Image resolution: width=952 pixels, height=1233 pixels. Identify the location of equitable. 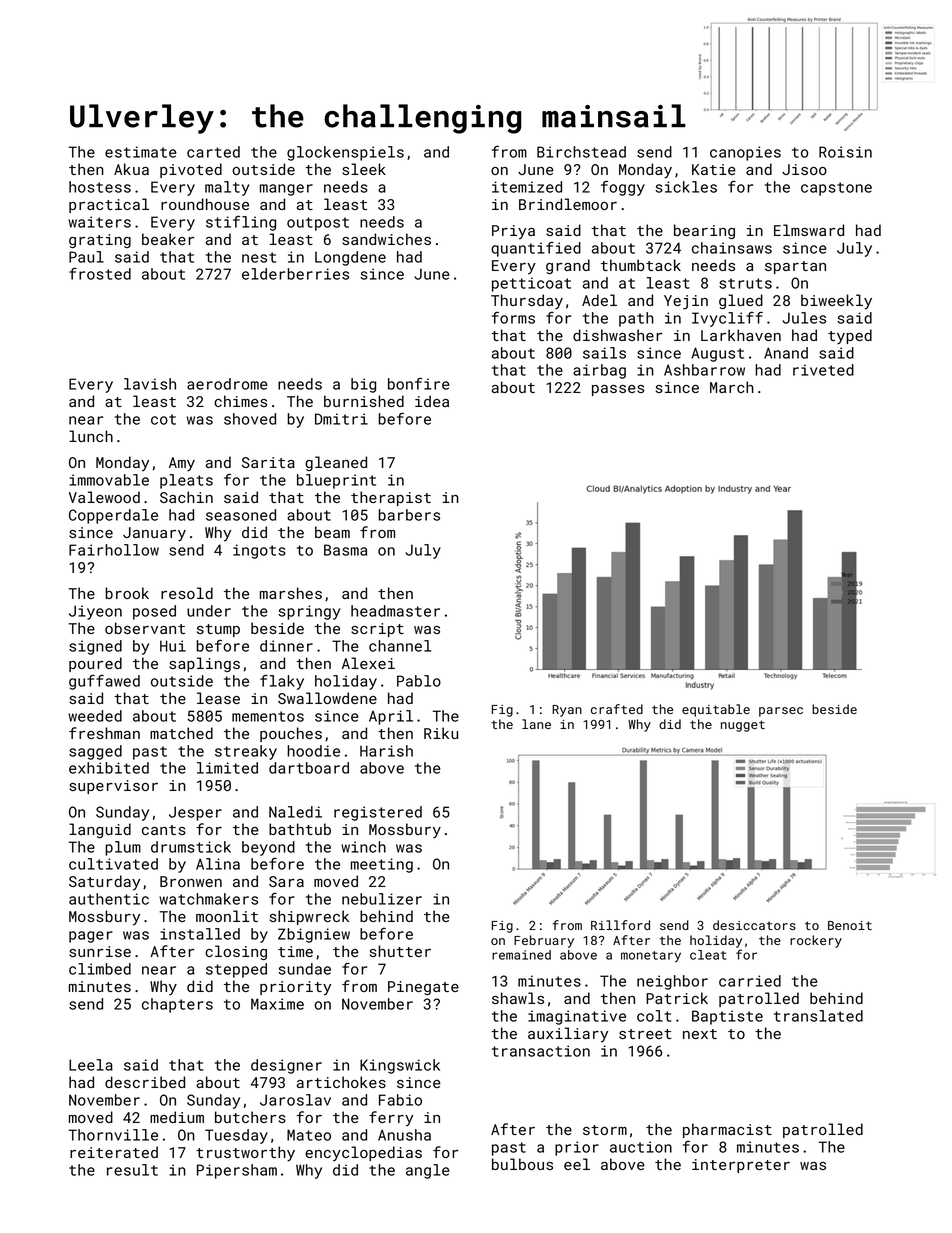
(716, 710).
